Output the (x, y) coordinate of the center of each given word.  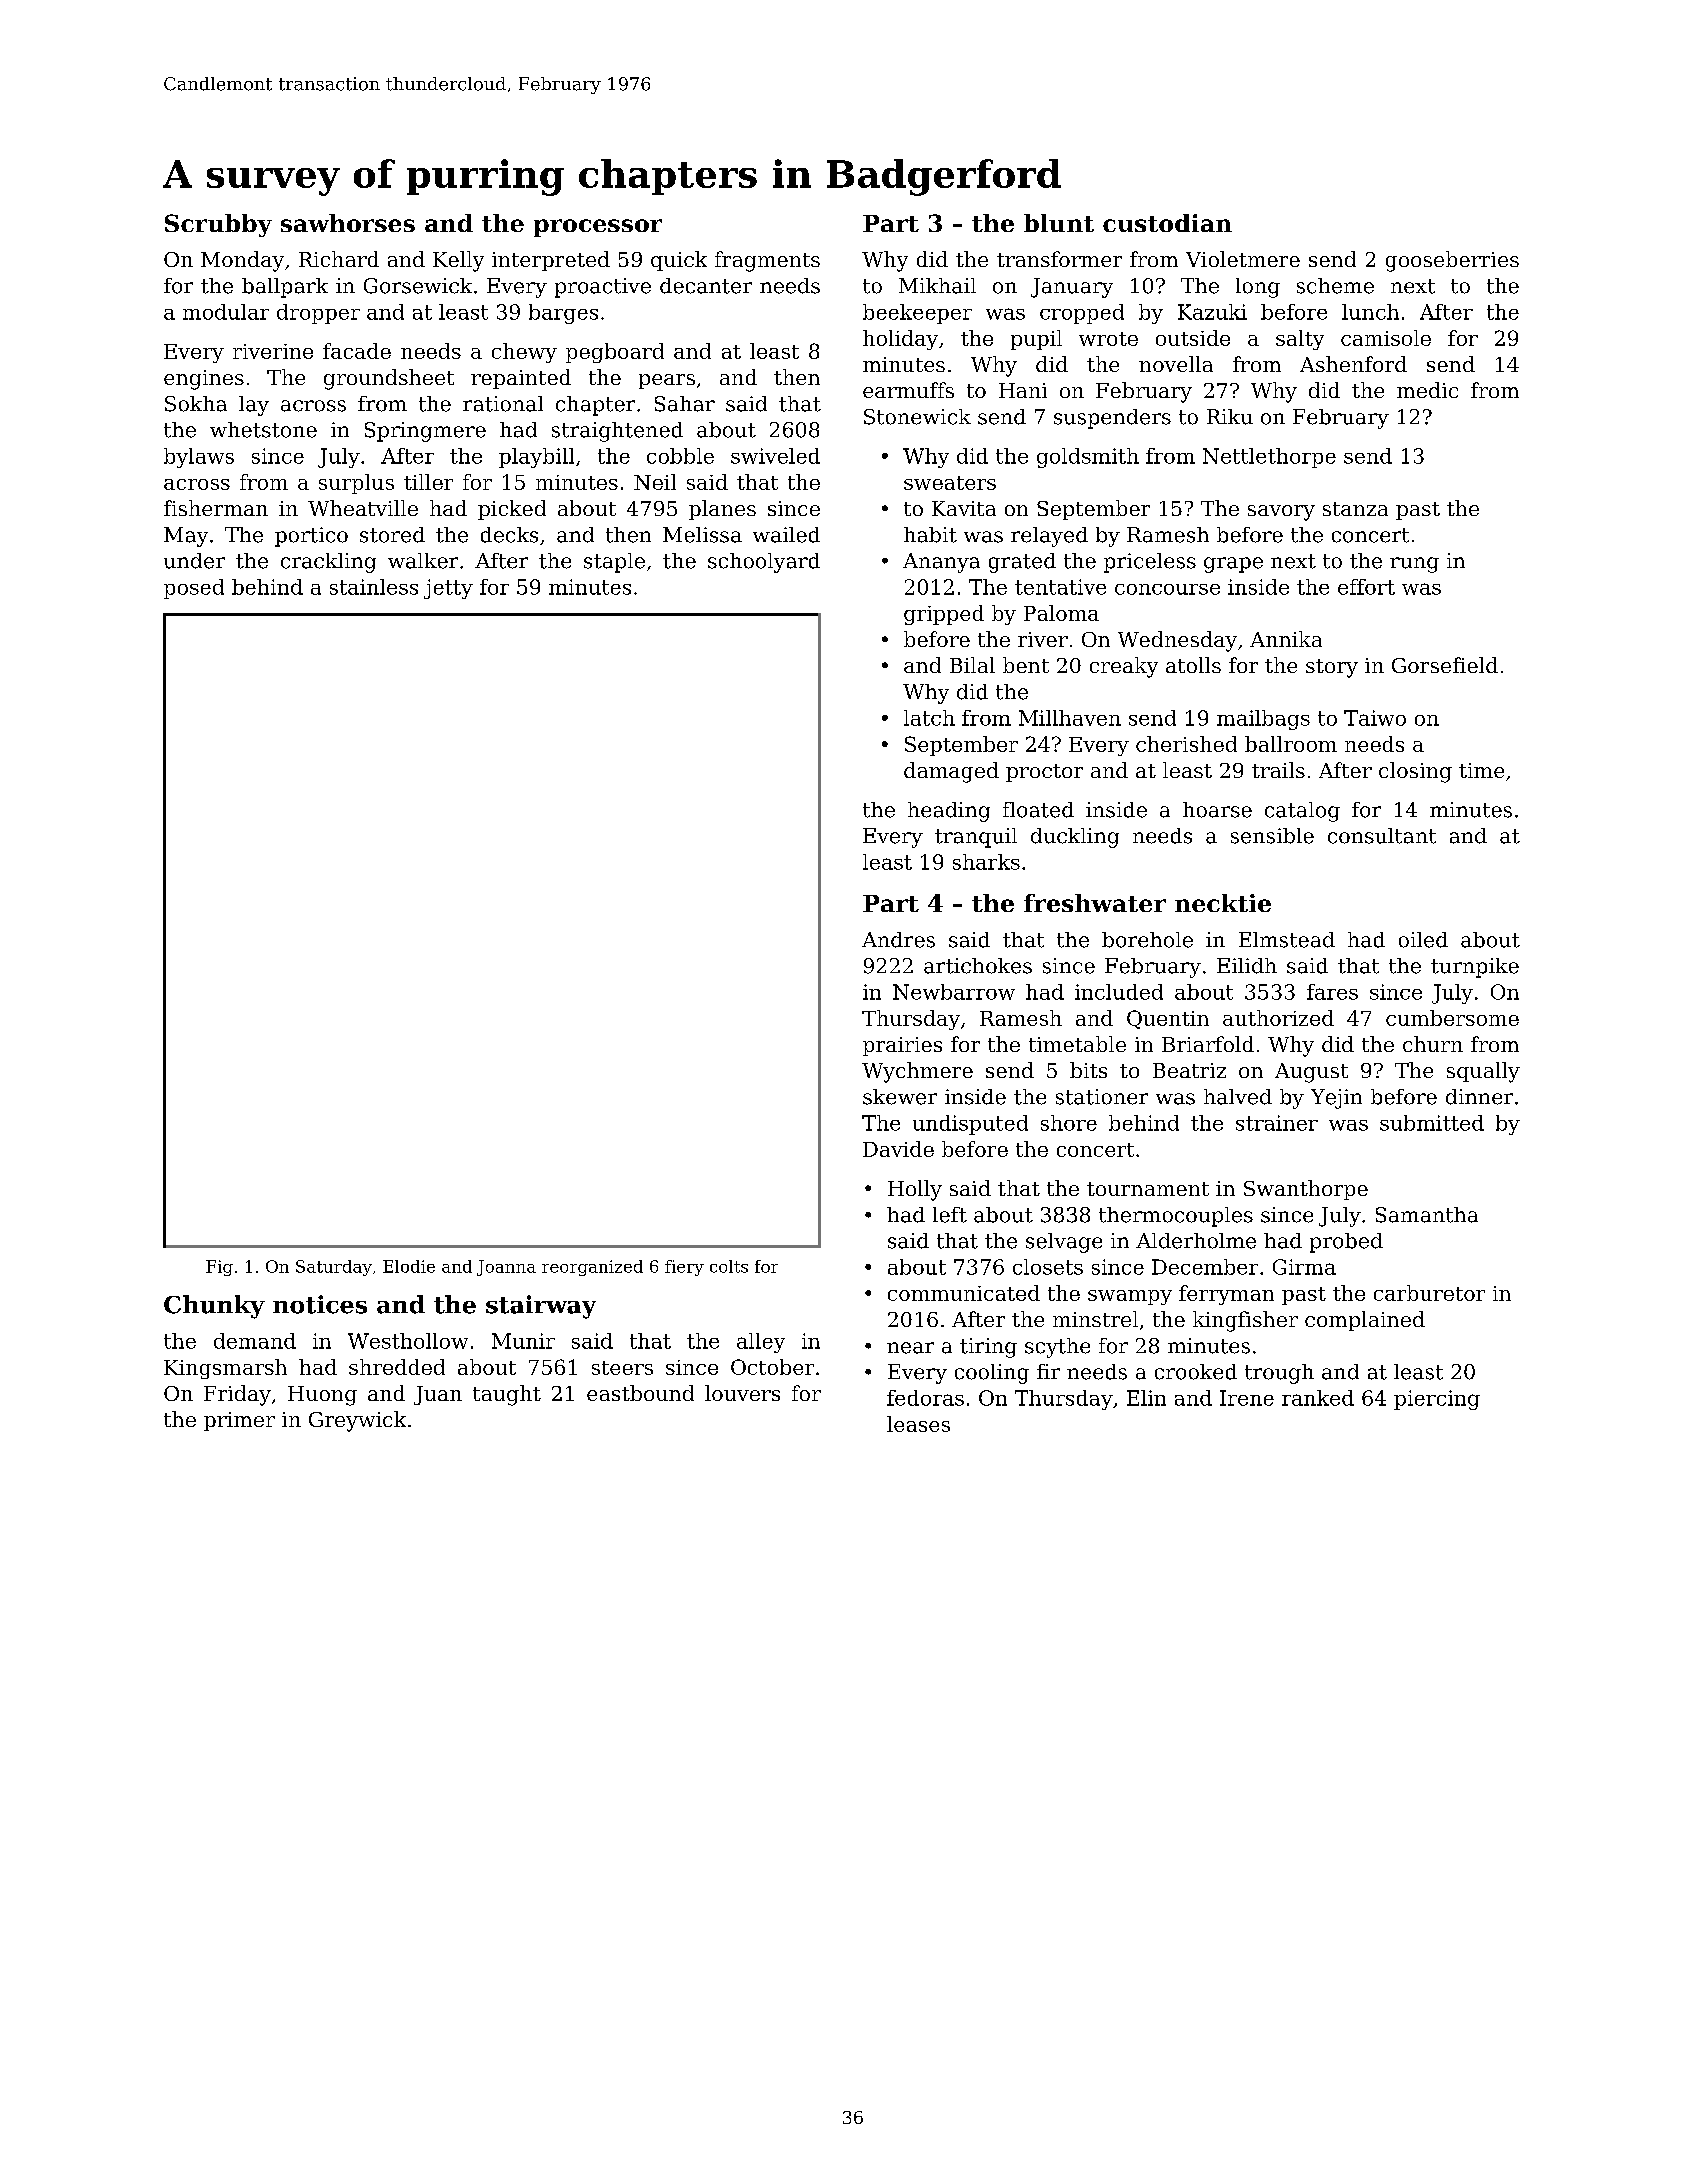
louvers (742, 1393)
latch (929, 718)
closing (1415, 772)
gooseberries (1452, 261)
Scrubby (218, 225)
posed (194, 589)
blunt (1059, 223)
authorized (1278, 1018)
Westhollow (408, 1341)
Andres (898, 940)
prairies (902, 1046)
